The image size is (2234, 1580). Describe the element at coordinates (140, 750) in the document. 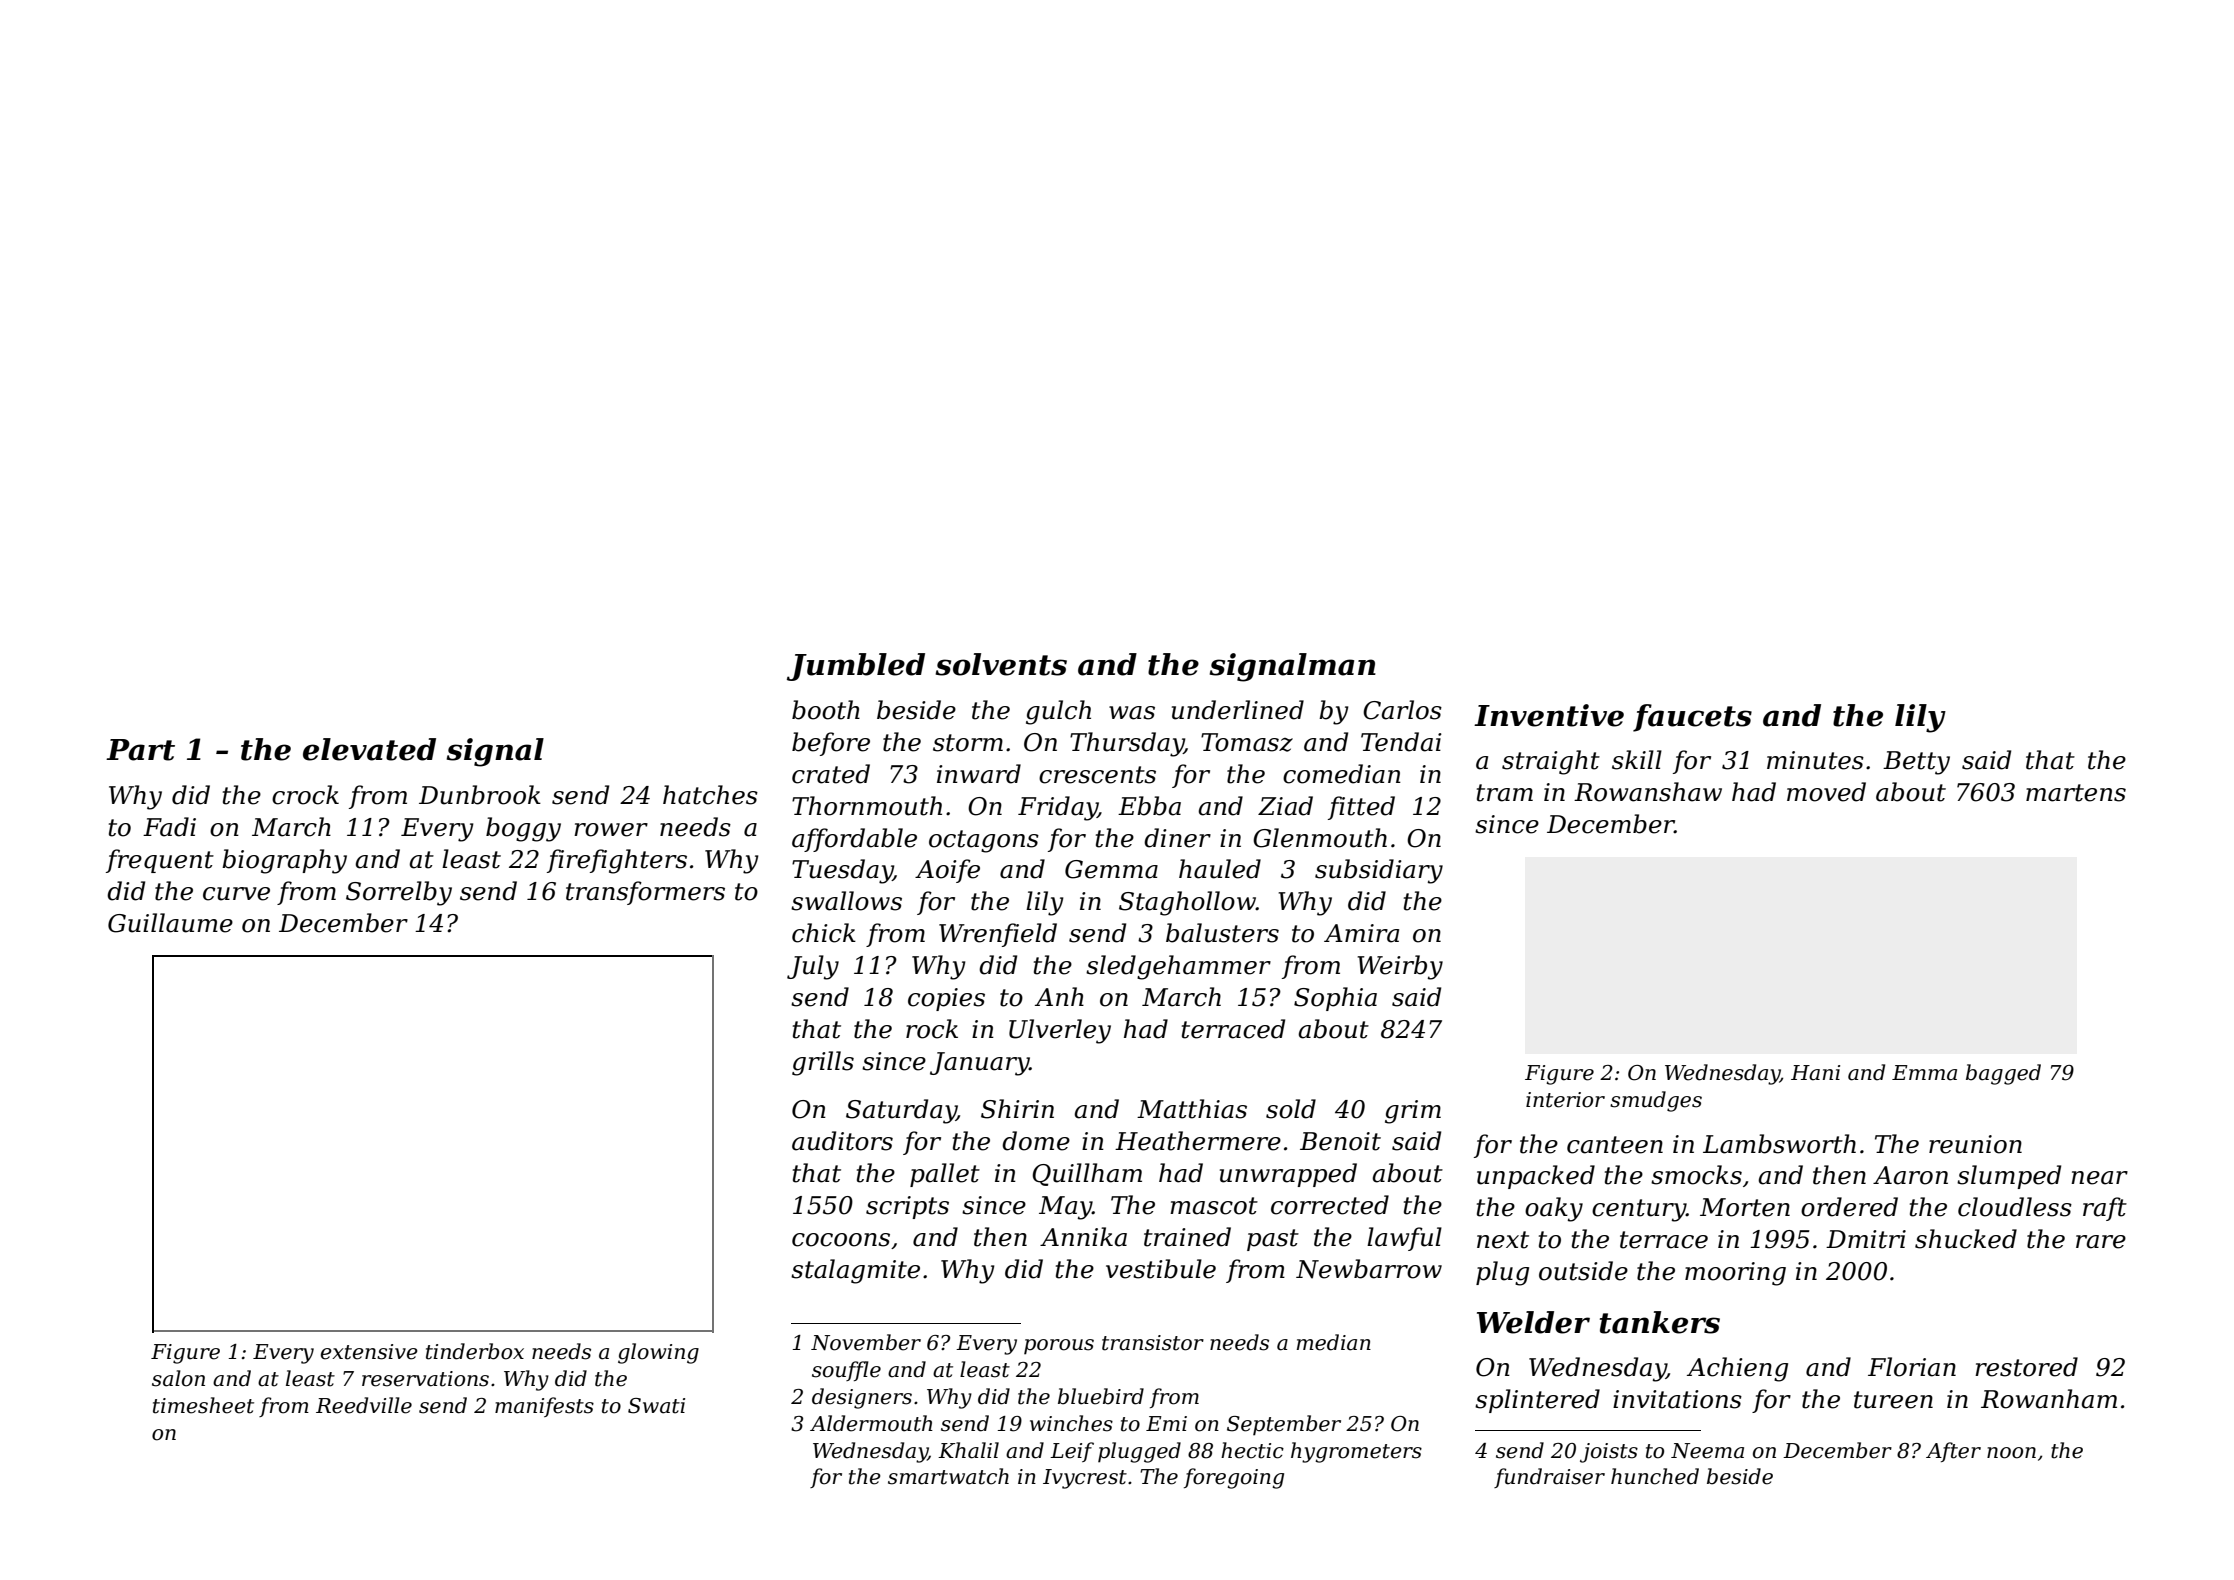

I see `Part` at that location.
